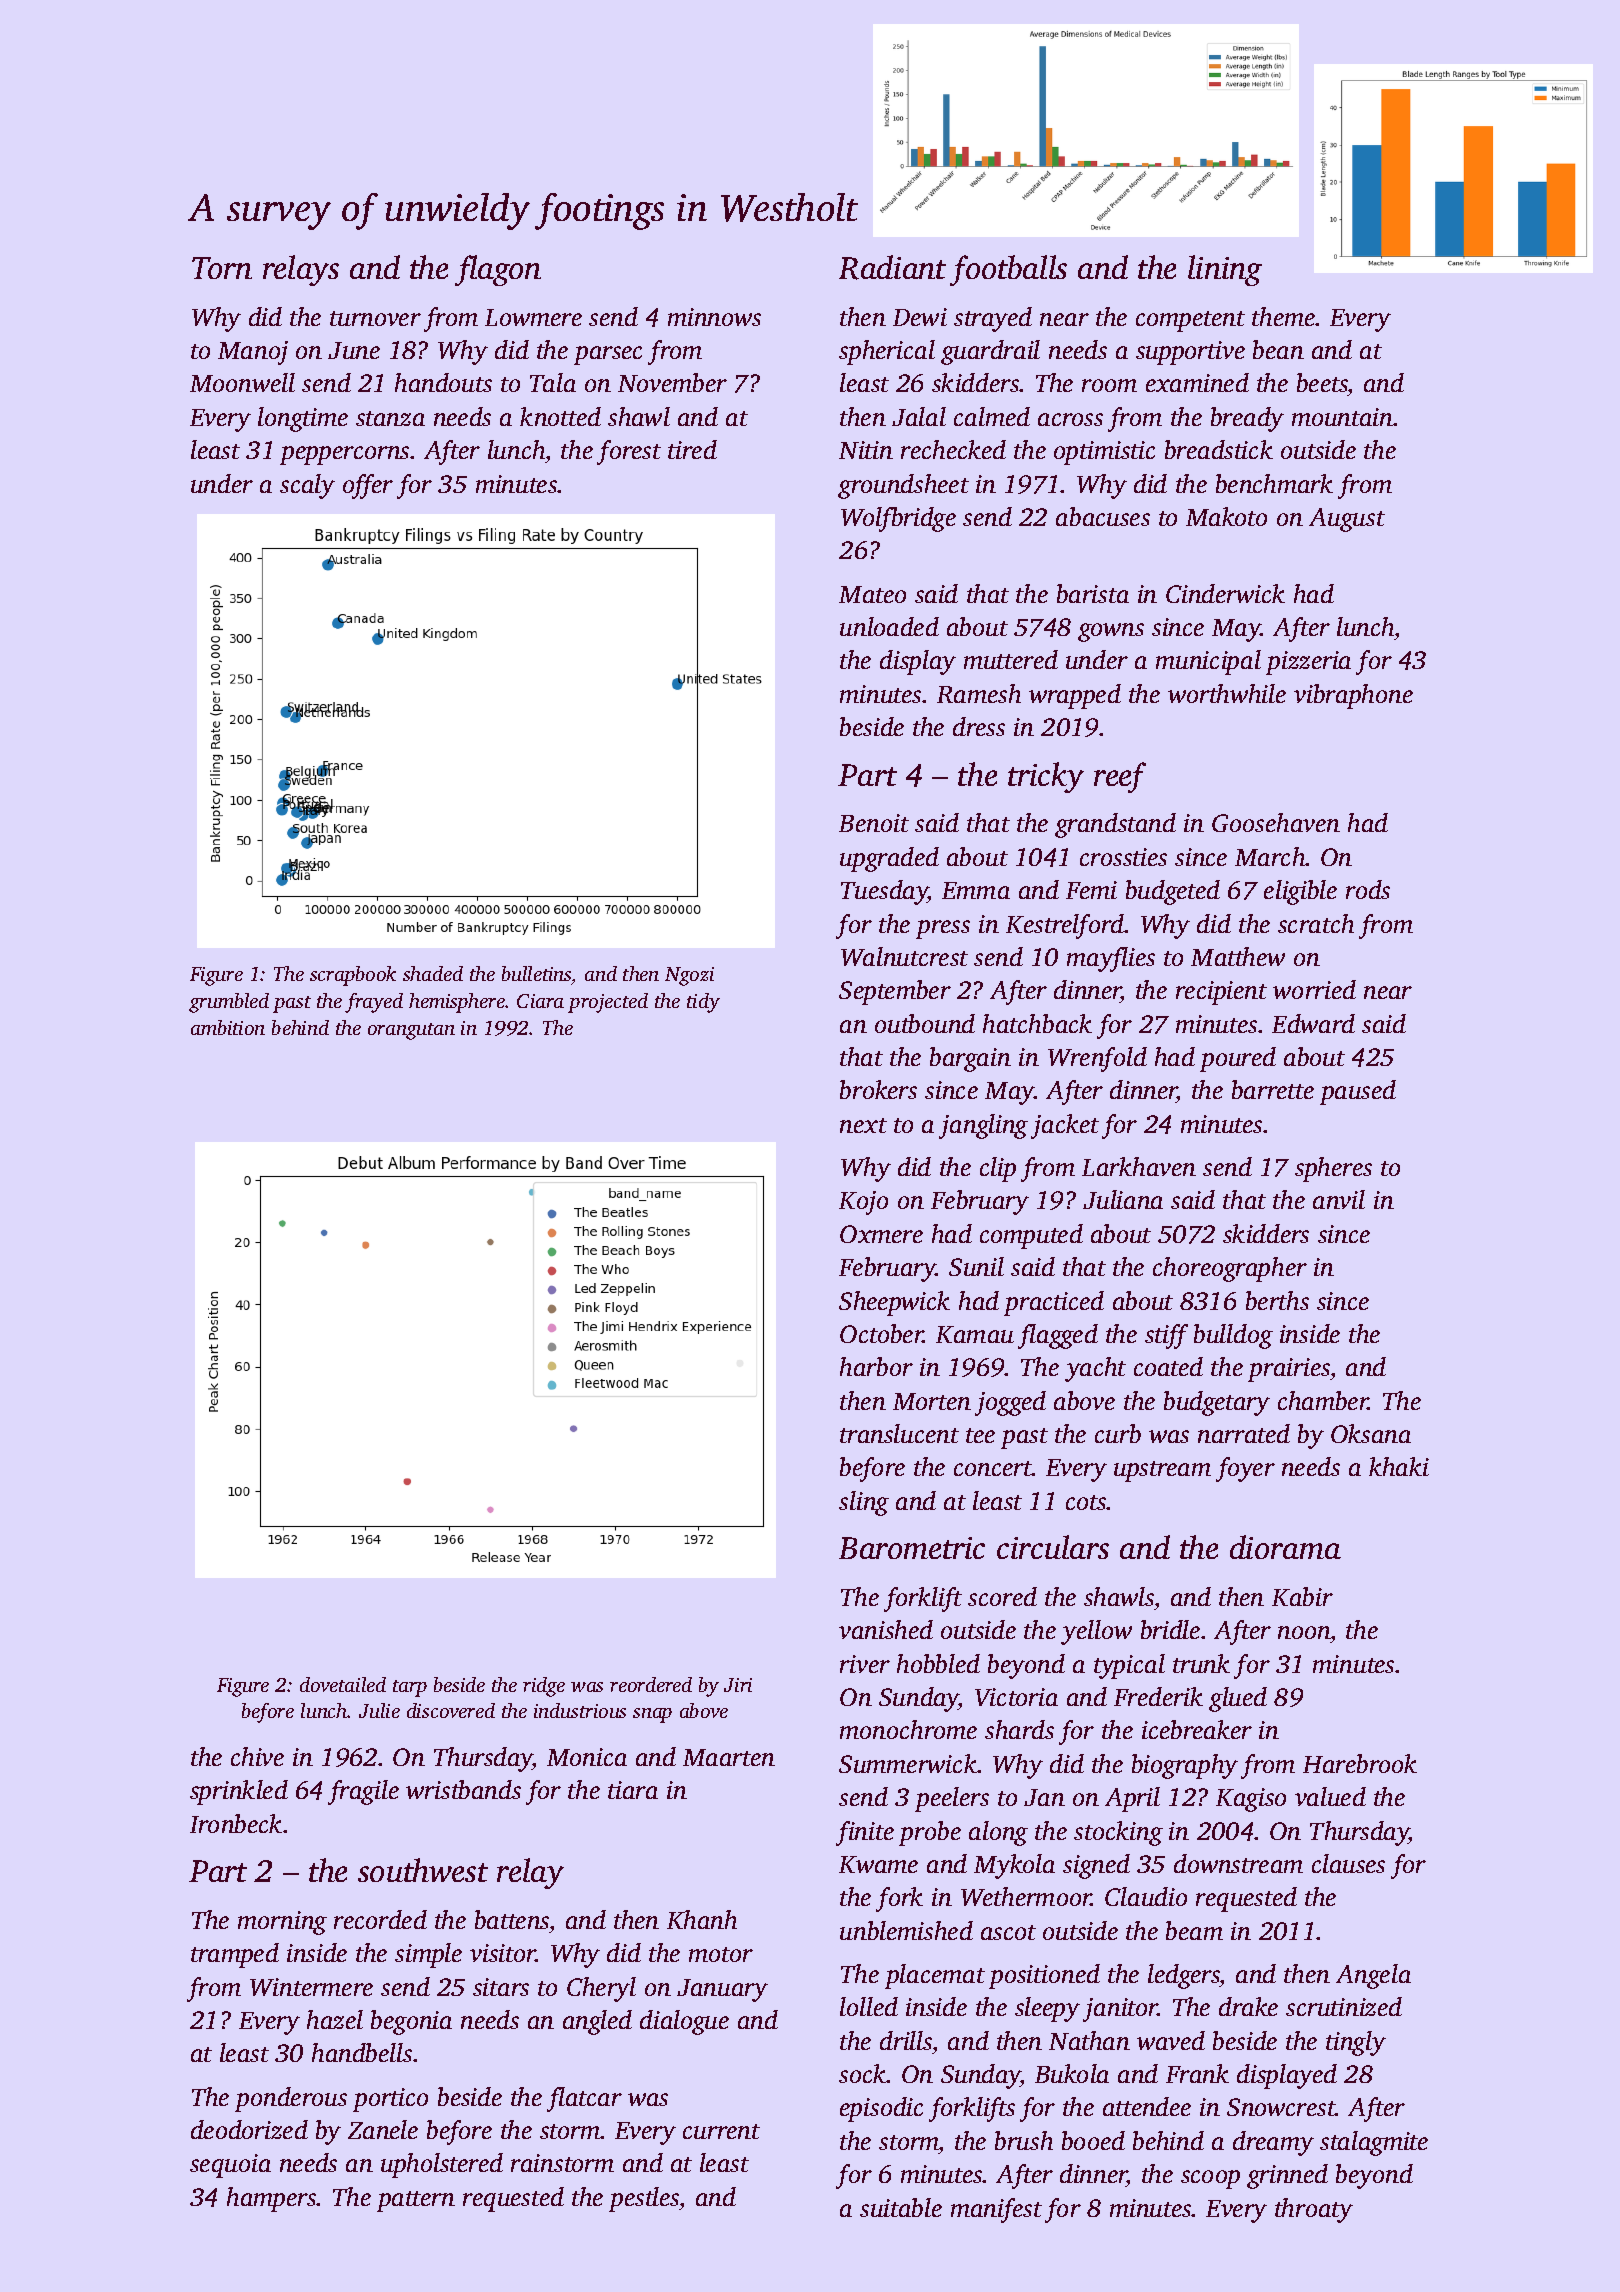 This page has width=1620, height=2292. What do you see at coordinates (901, 2207) in the page?
I see `suitable` at bounding box center [901, 2207].
